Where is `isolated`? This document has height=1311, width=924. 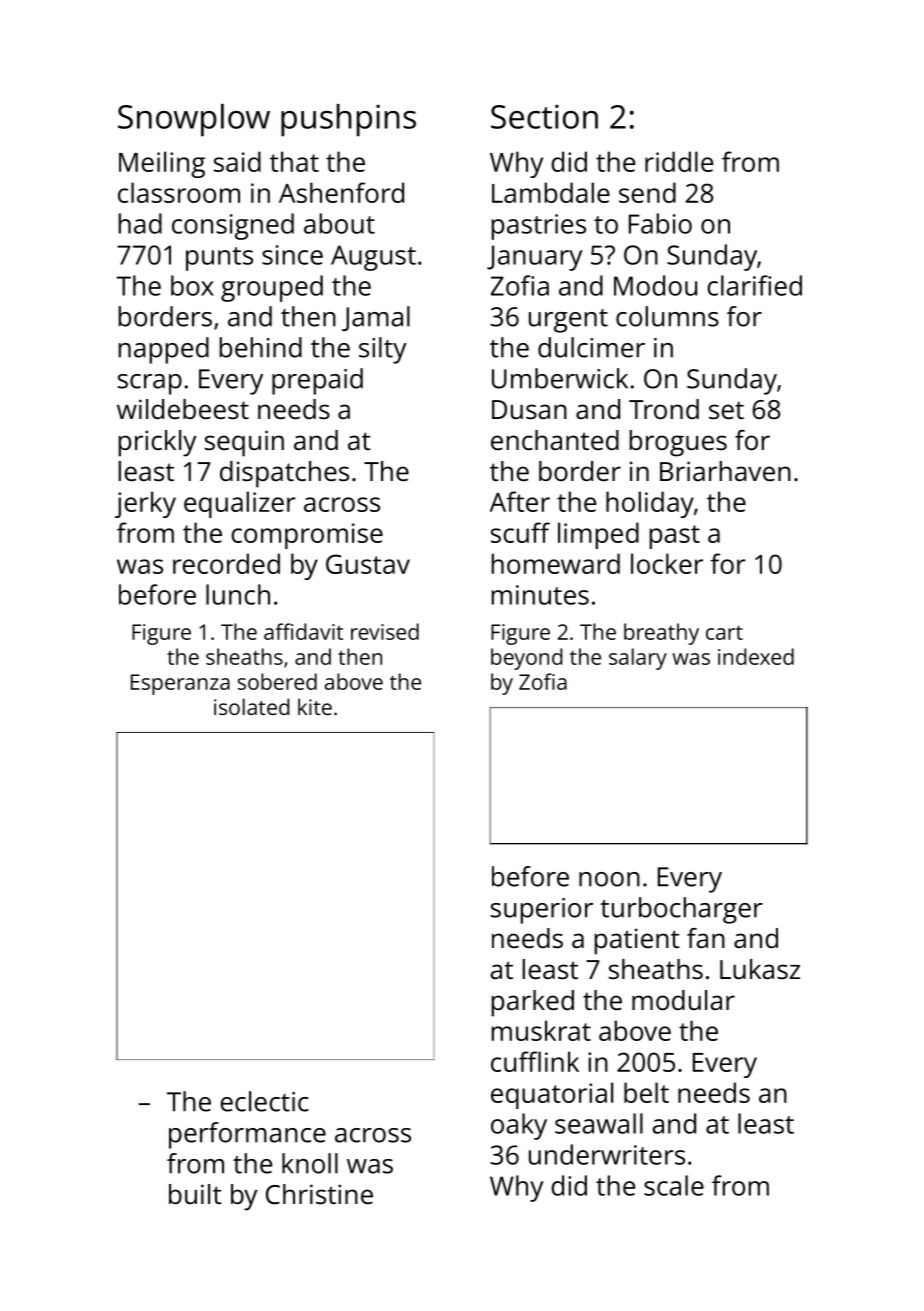 isolated is located at coordinates (252, 706).
